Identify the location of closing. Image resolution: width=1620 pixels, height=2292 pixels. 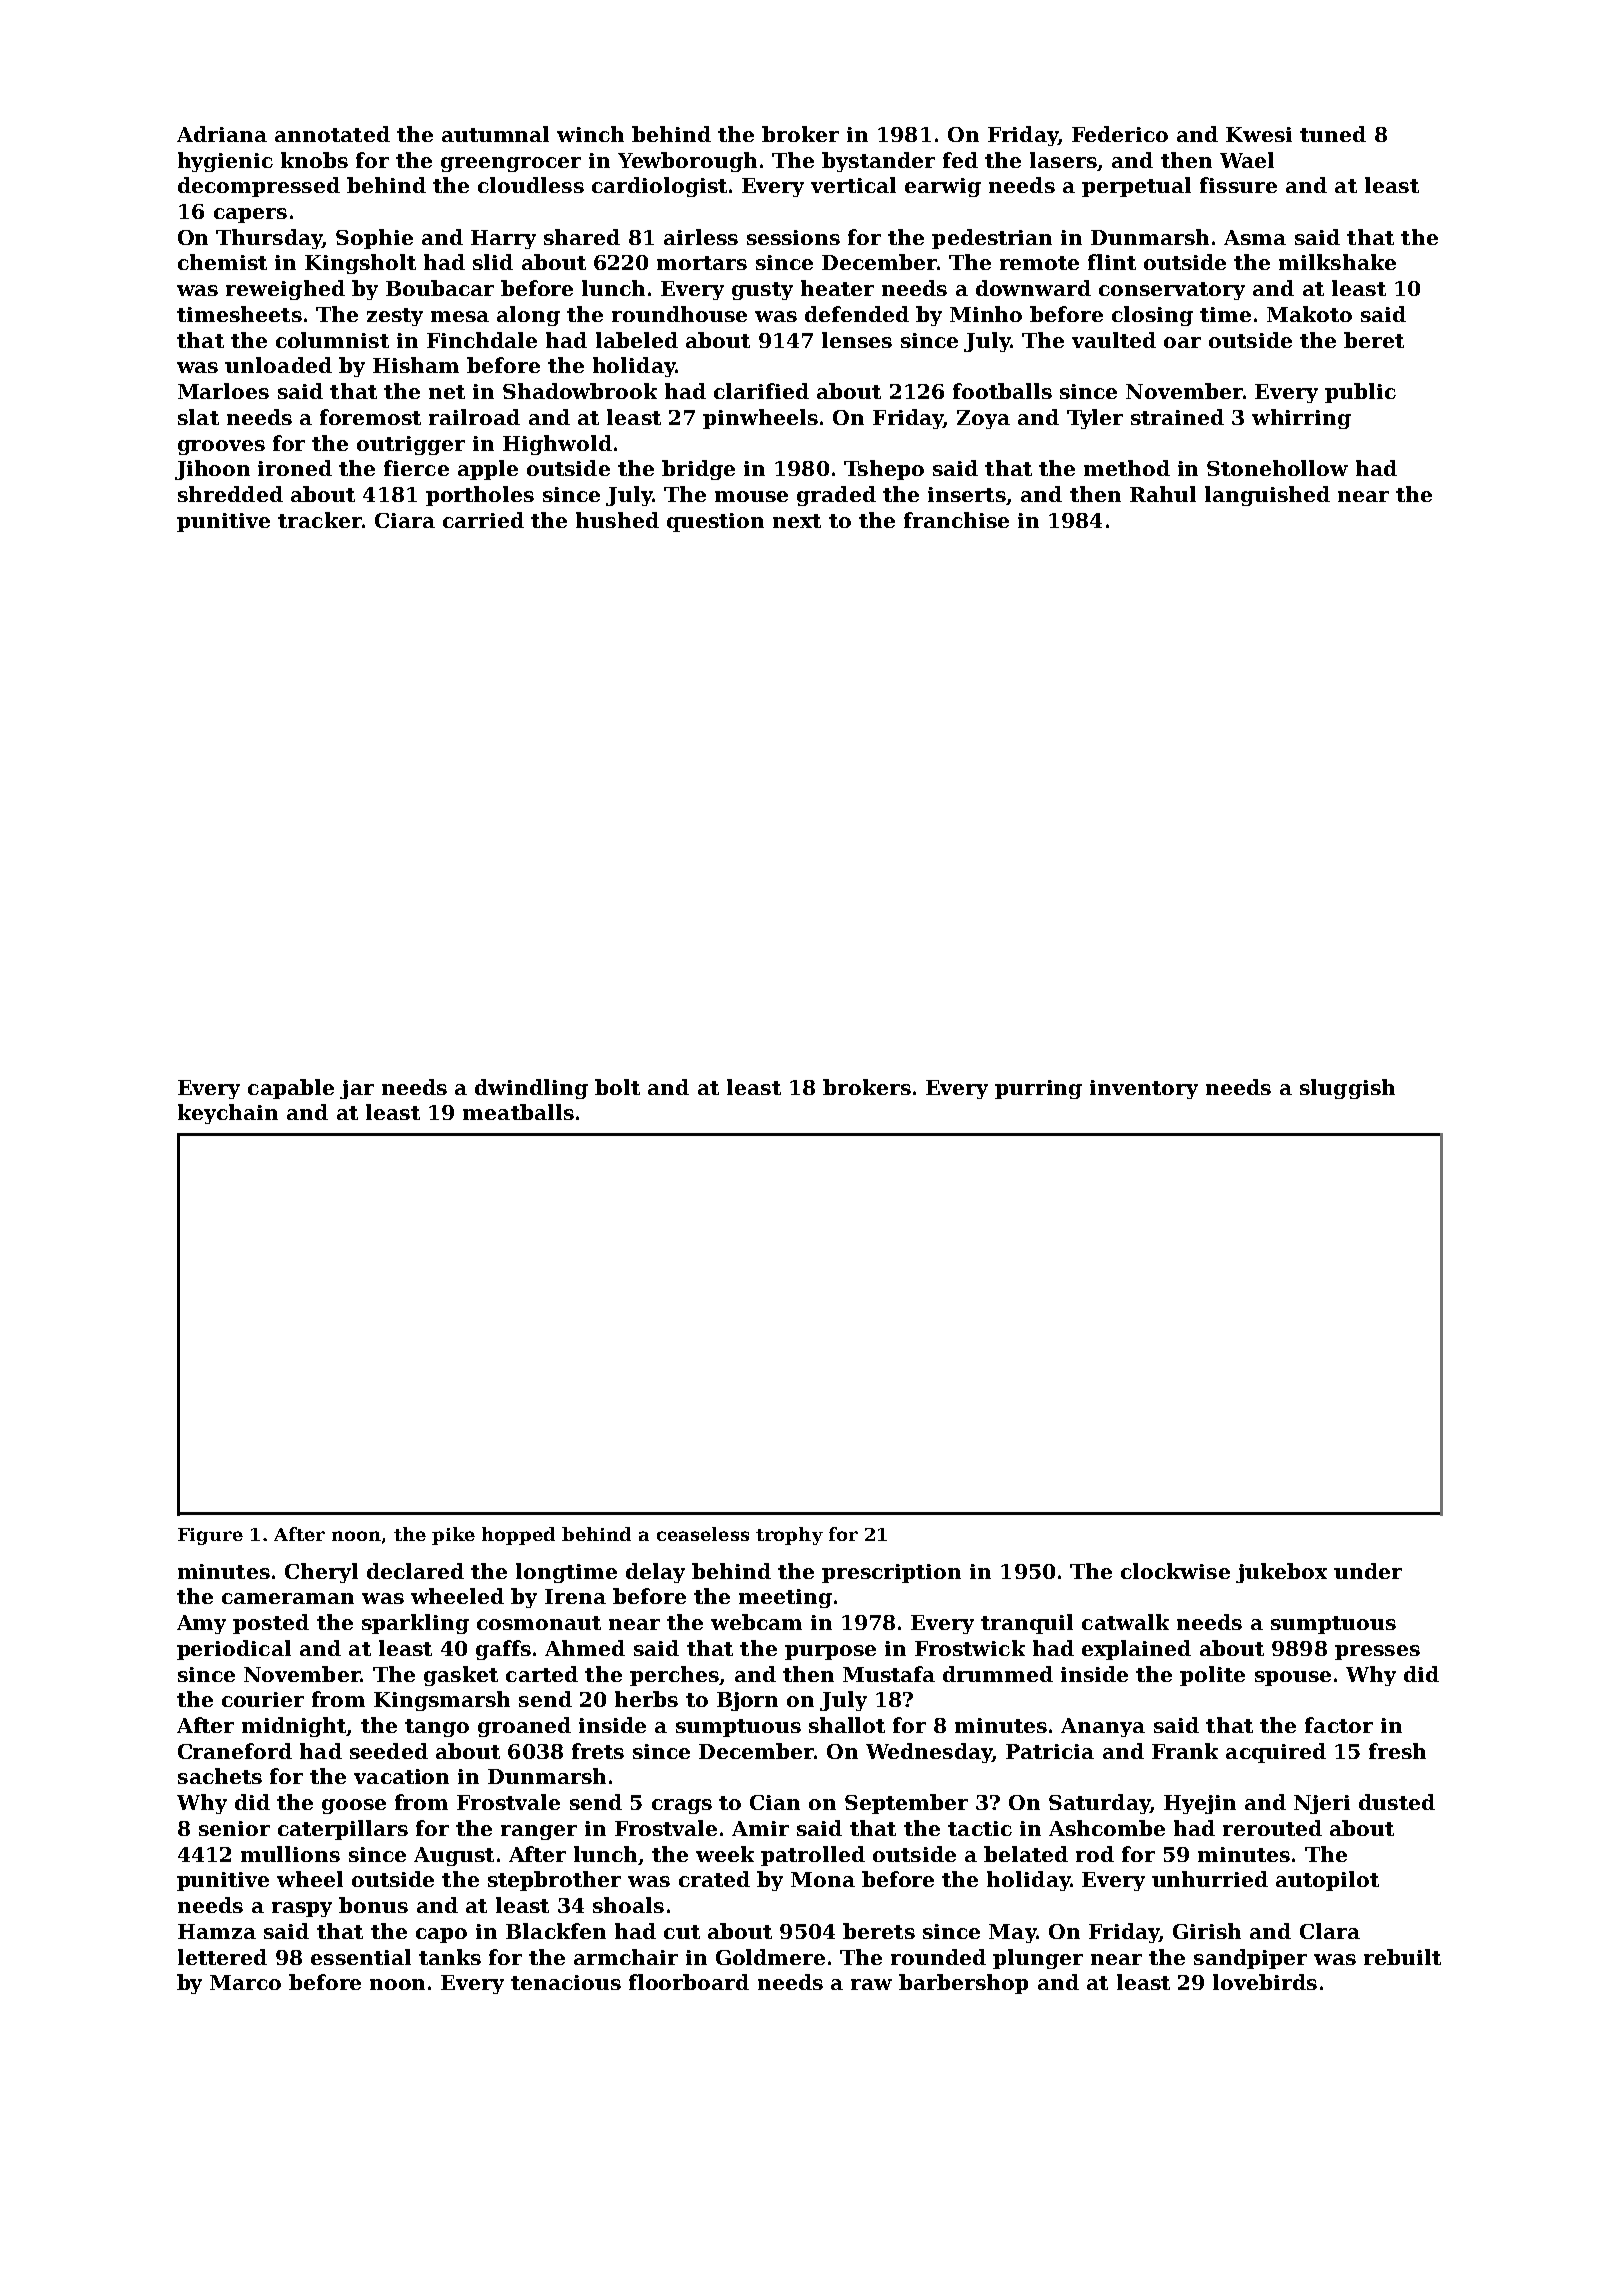
(1152, 316).
